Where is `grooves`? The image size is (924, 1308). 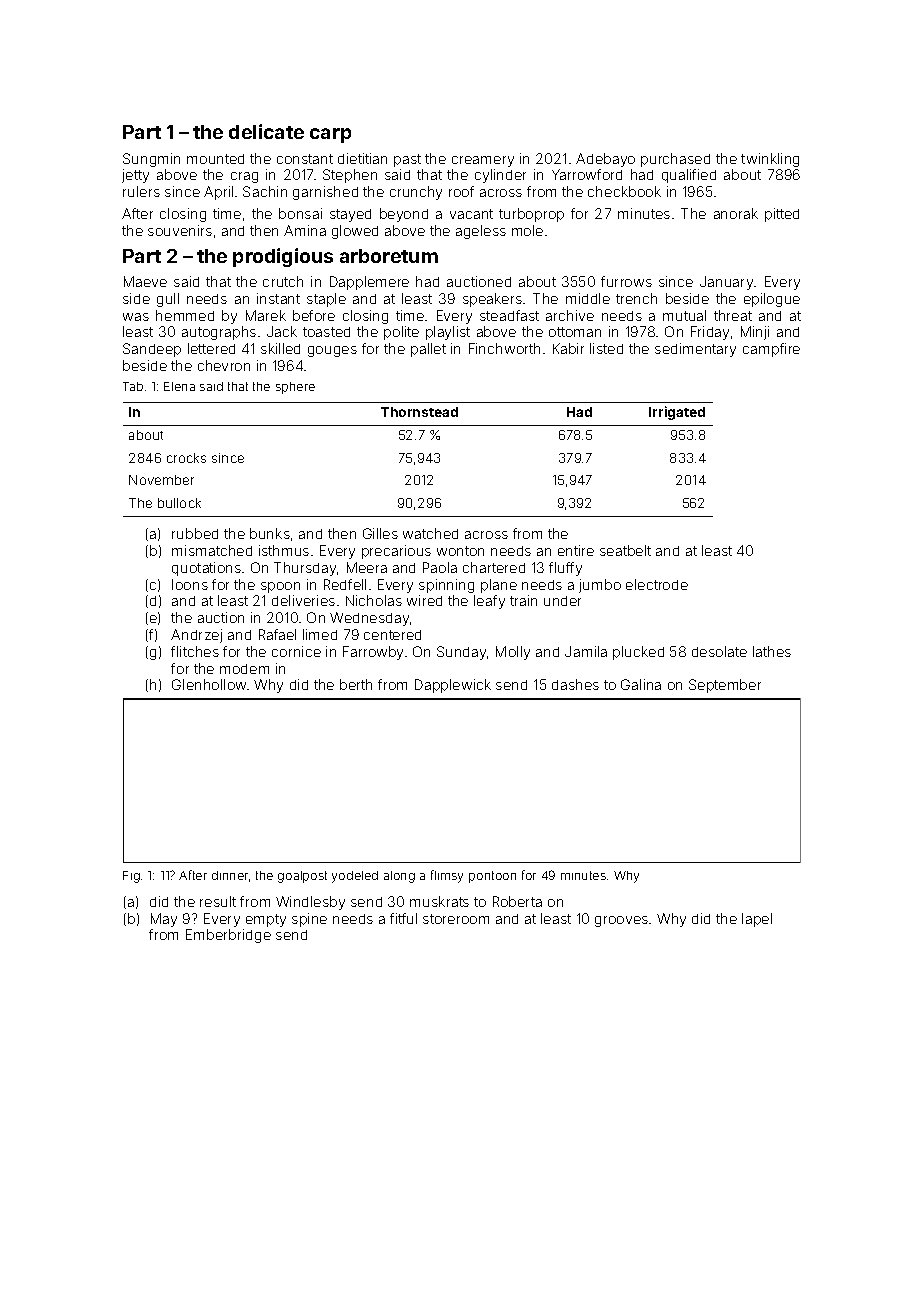
grooves is located at coordinates (621, 921).
